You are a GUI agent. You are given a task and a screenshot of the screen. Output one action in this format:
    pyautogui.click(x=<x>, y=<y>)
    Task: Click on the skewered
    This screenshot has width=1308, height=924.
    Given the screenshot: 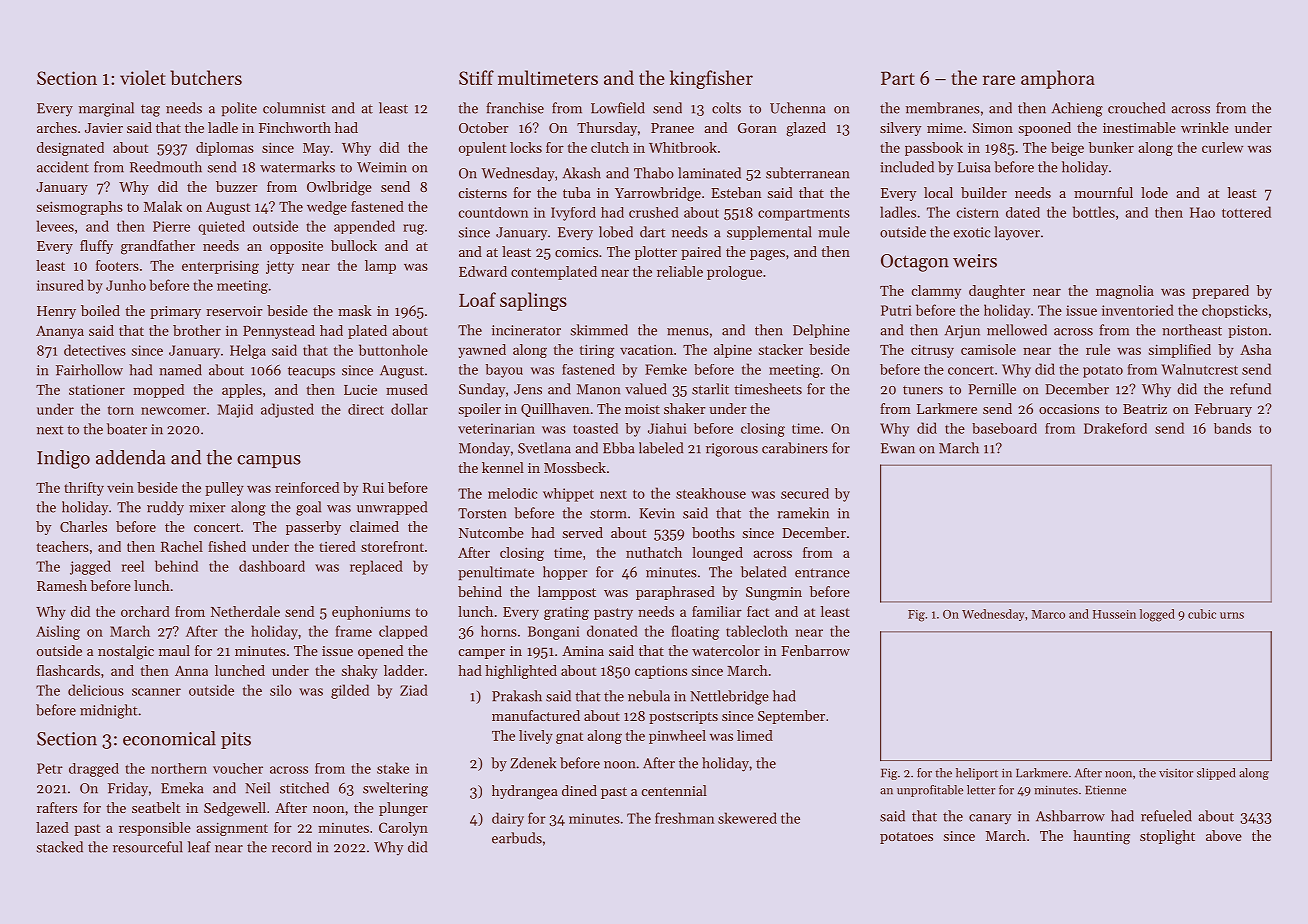 What is the action you would take?
    pyautogui.click(x=747, y=818)
